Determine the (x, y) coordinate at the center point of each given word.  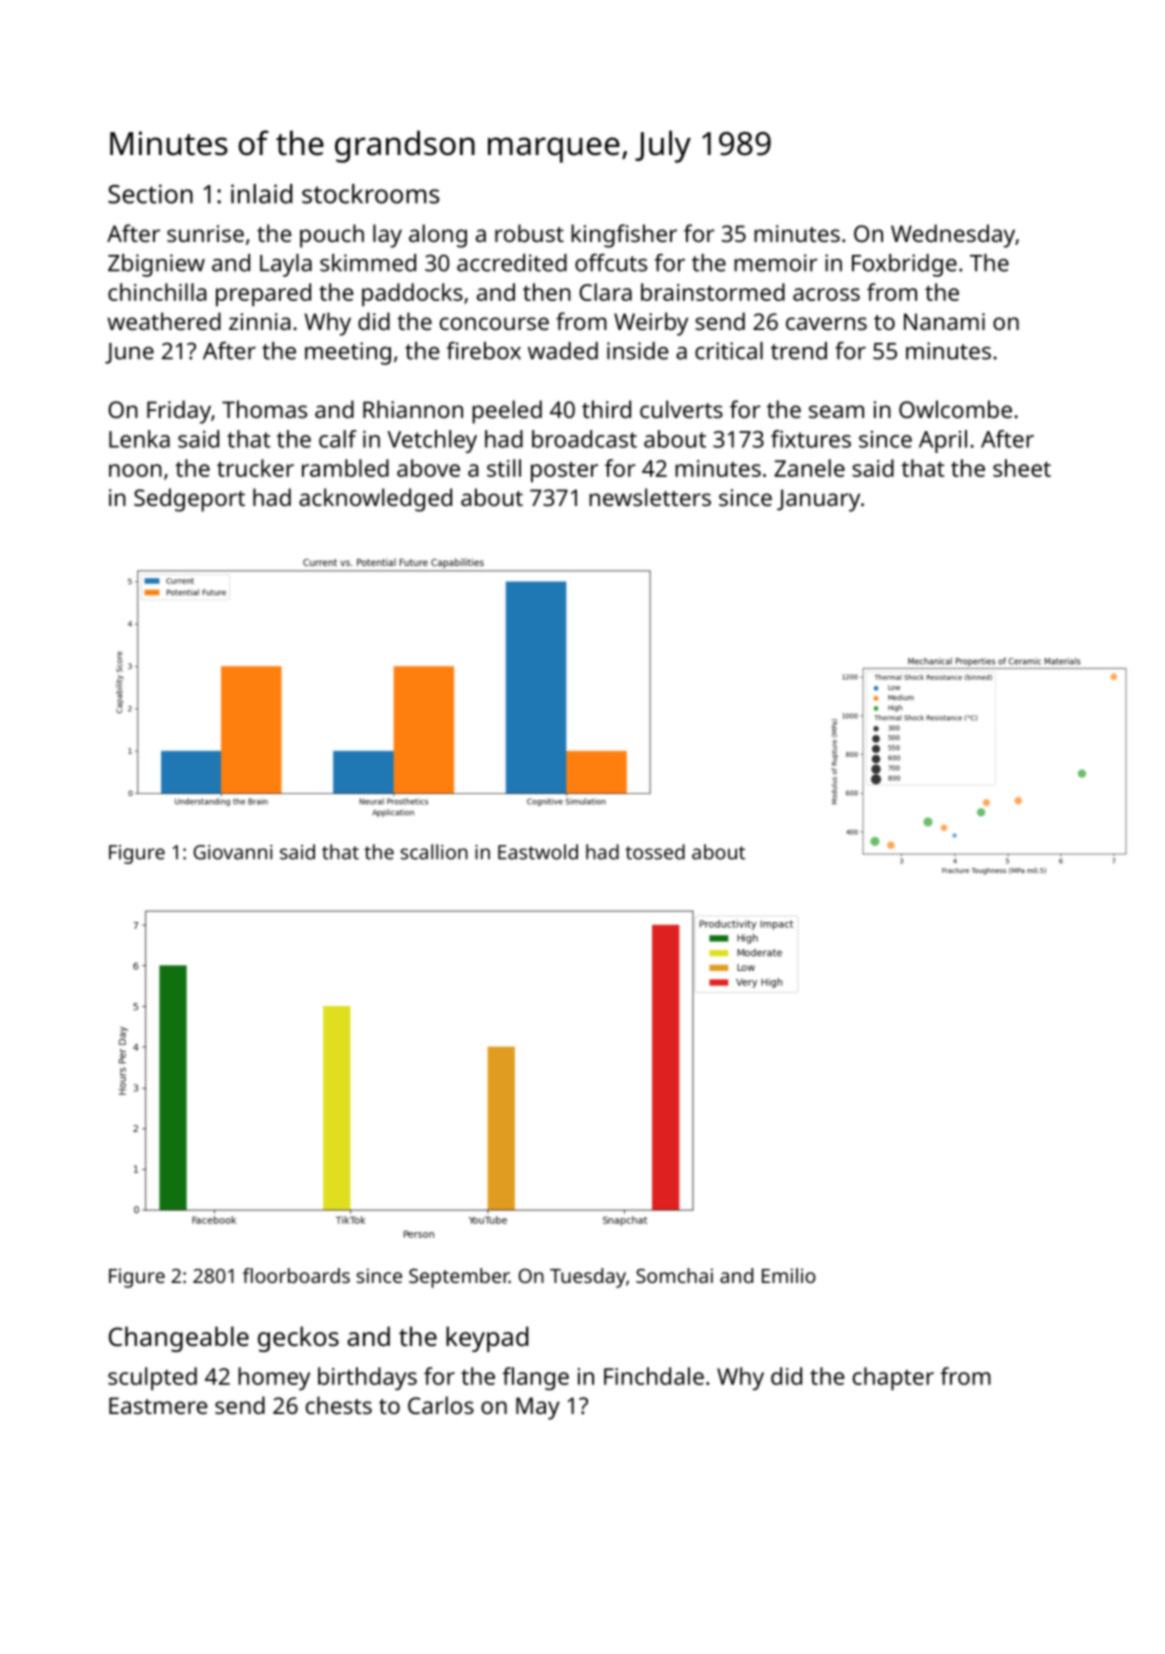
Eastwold (538, 852)
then (547, 292)
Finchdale (654, 1376)
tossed (655, 852)
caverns (826, 323)
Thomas (264, 409)
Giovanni (232, 852)
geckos (298, 1339)
